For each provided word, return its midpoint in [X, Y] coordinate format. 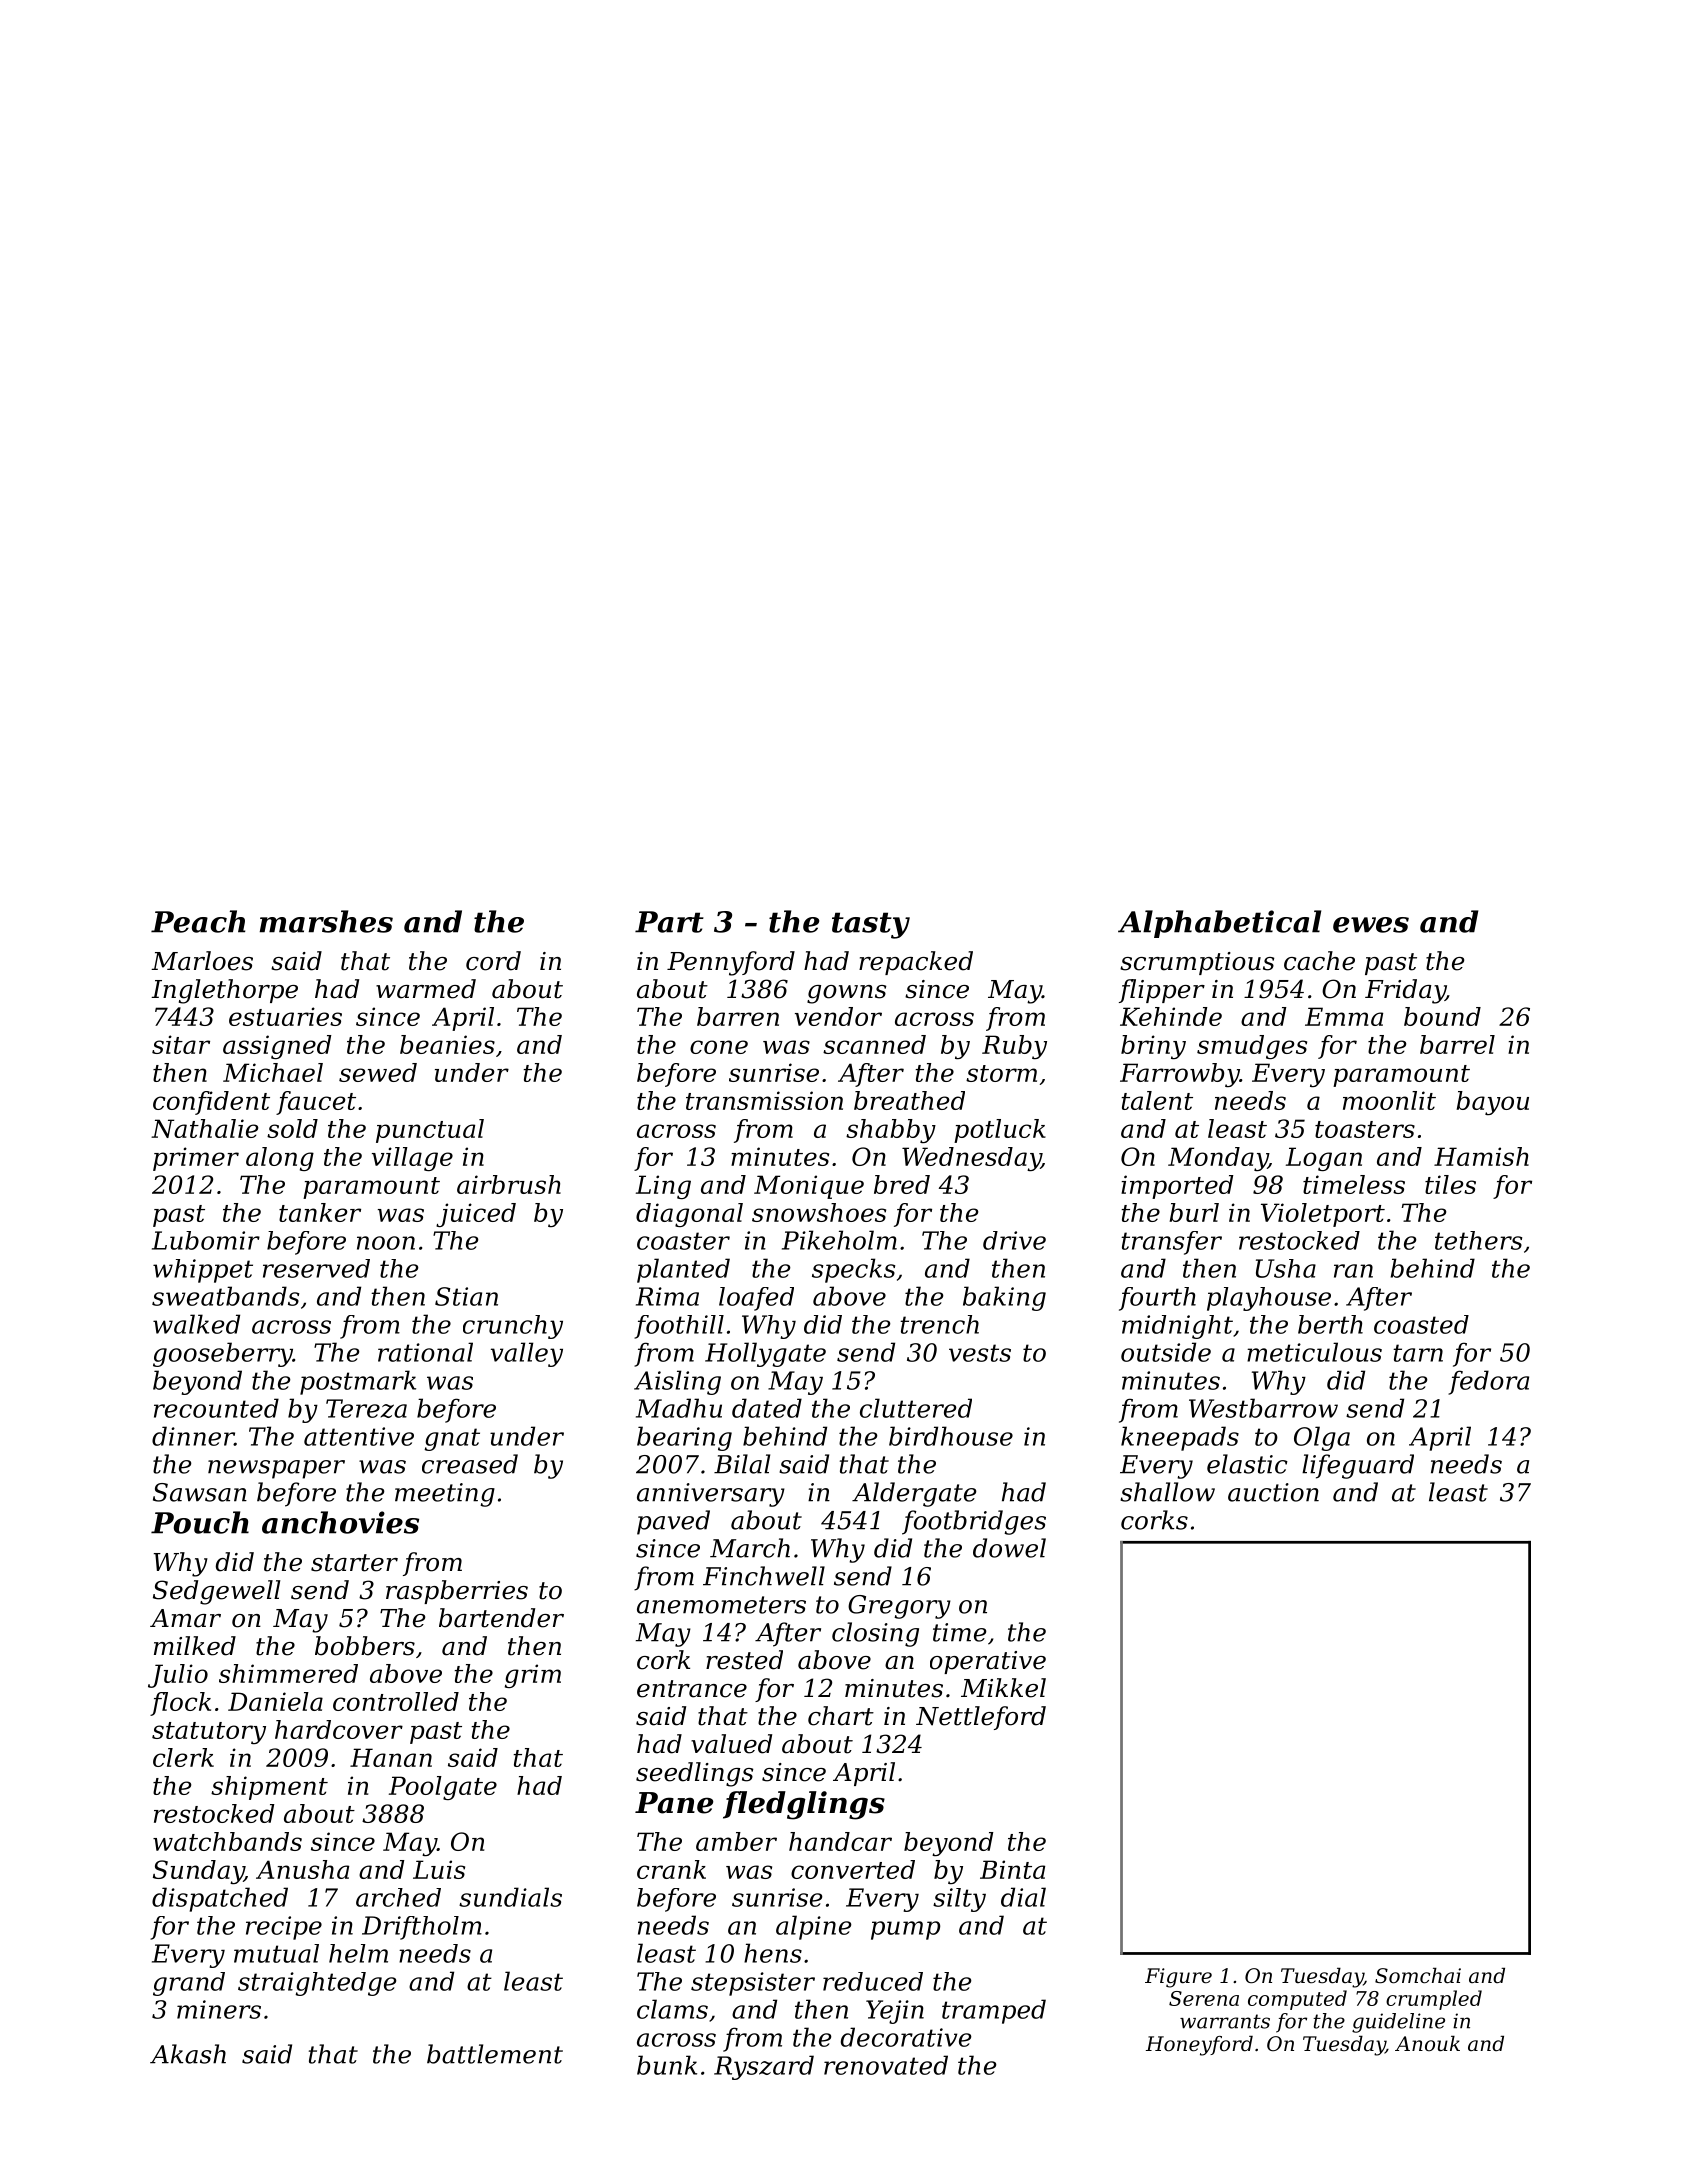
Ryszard [764, 2067]
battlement [495, 2054]
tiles [1450, 1184]
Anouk [1427, 2044]
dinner [193, 1436]
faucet [316, 1103]
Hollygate [765, 1354]
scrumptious [1197, 963]
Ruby [1014, 1047]
